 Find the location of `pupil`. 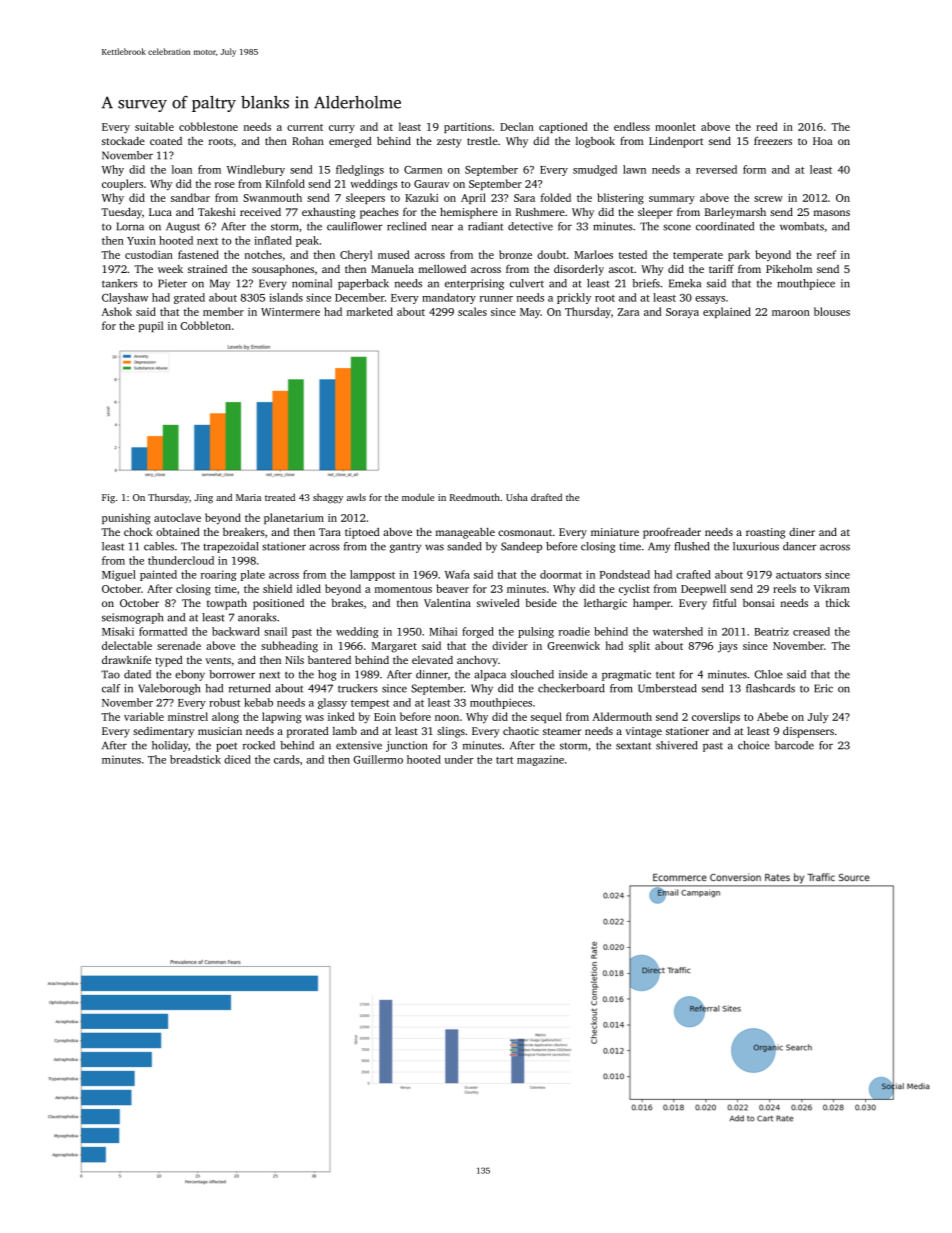

pupil is located at coordinates (151, 326).
